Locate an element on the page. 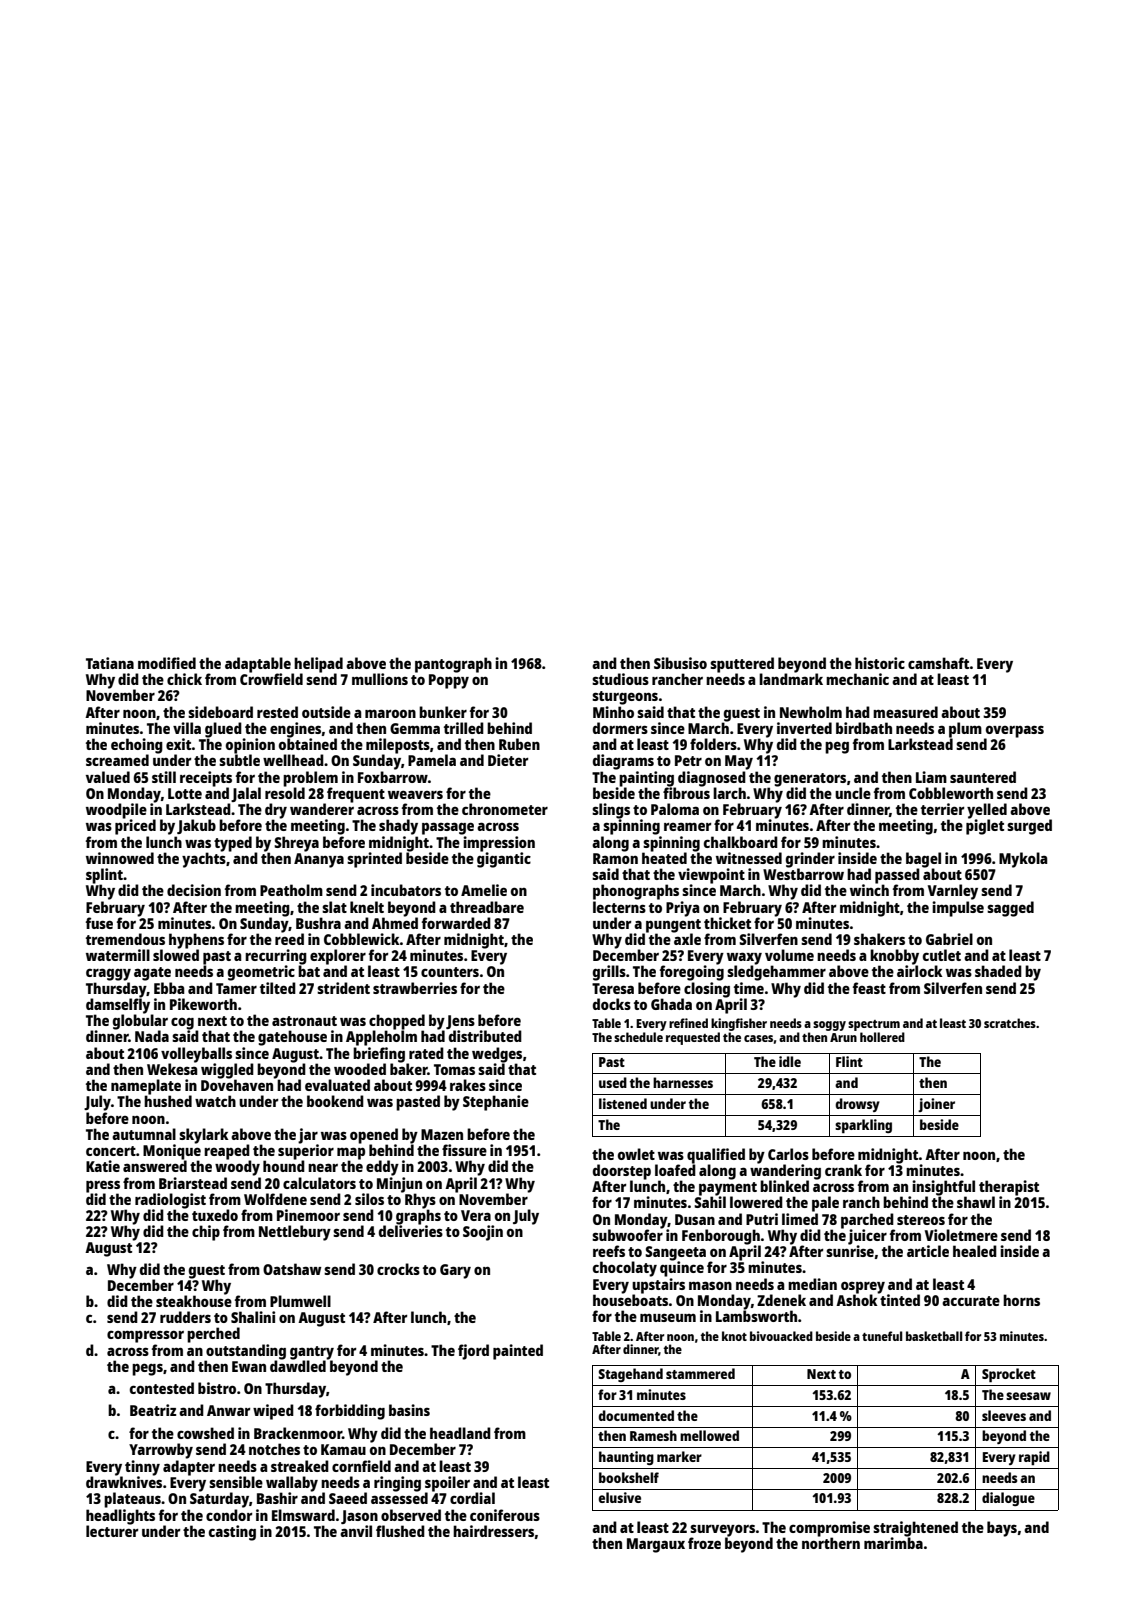 Image resolution: width=1144 pixels, height=1618 pixels. wanderer is located at coordinates (322, 809).
